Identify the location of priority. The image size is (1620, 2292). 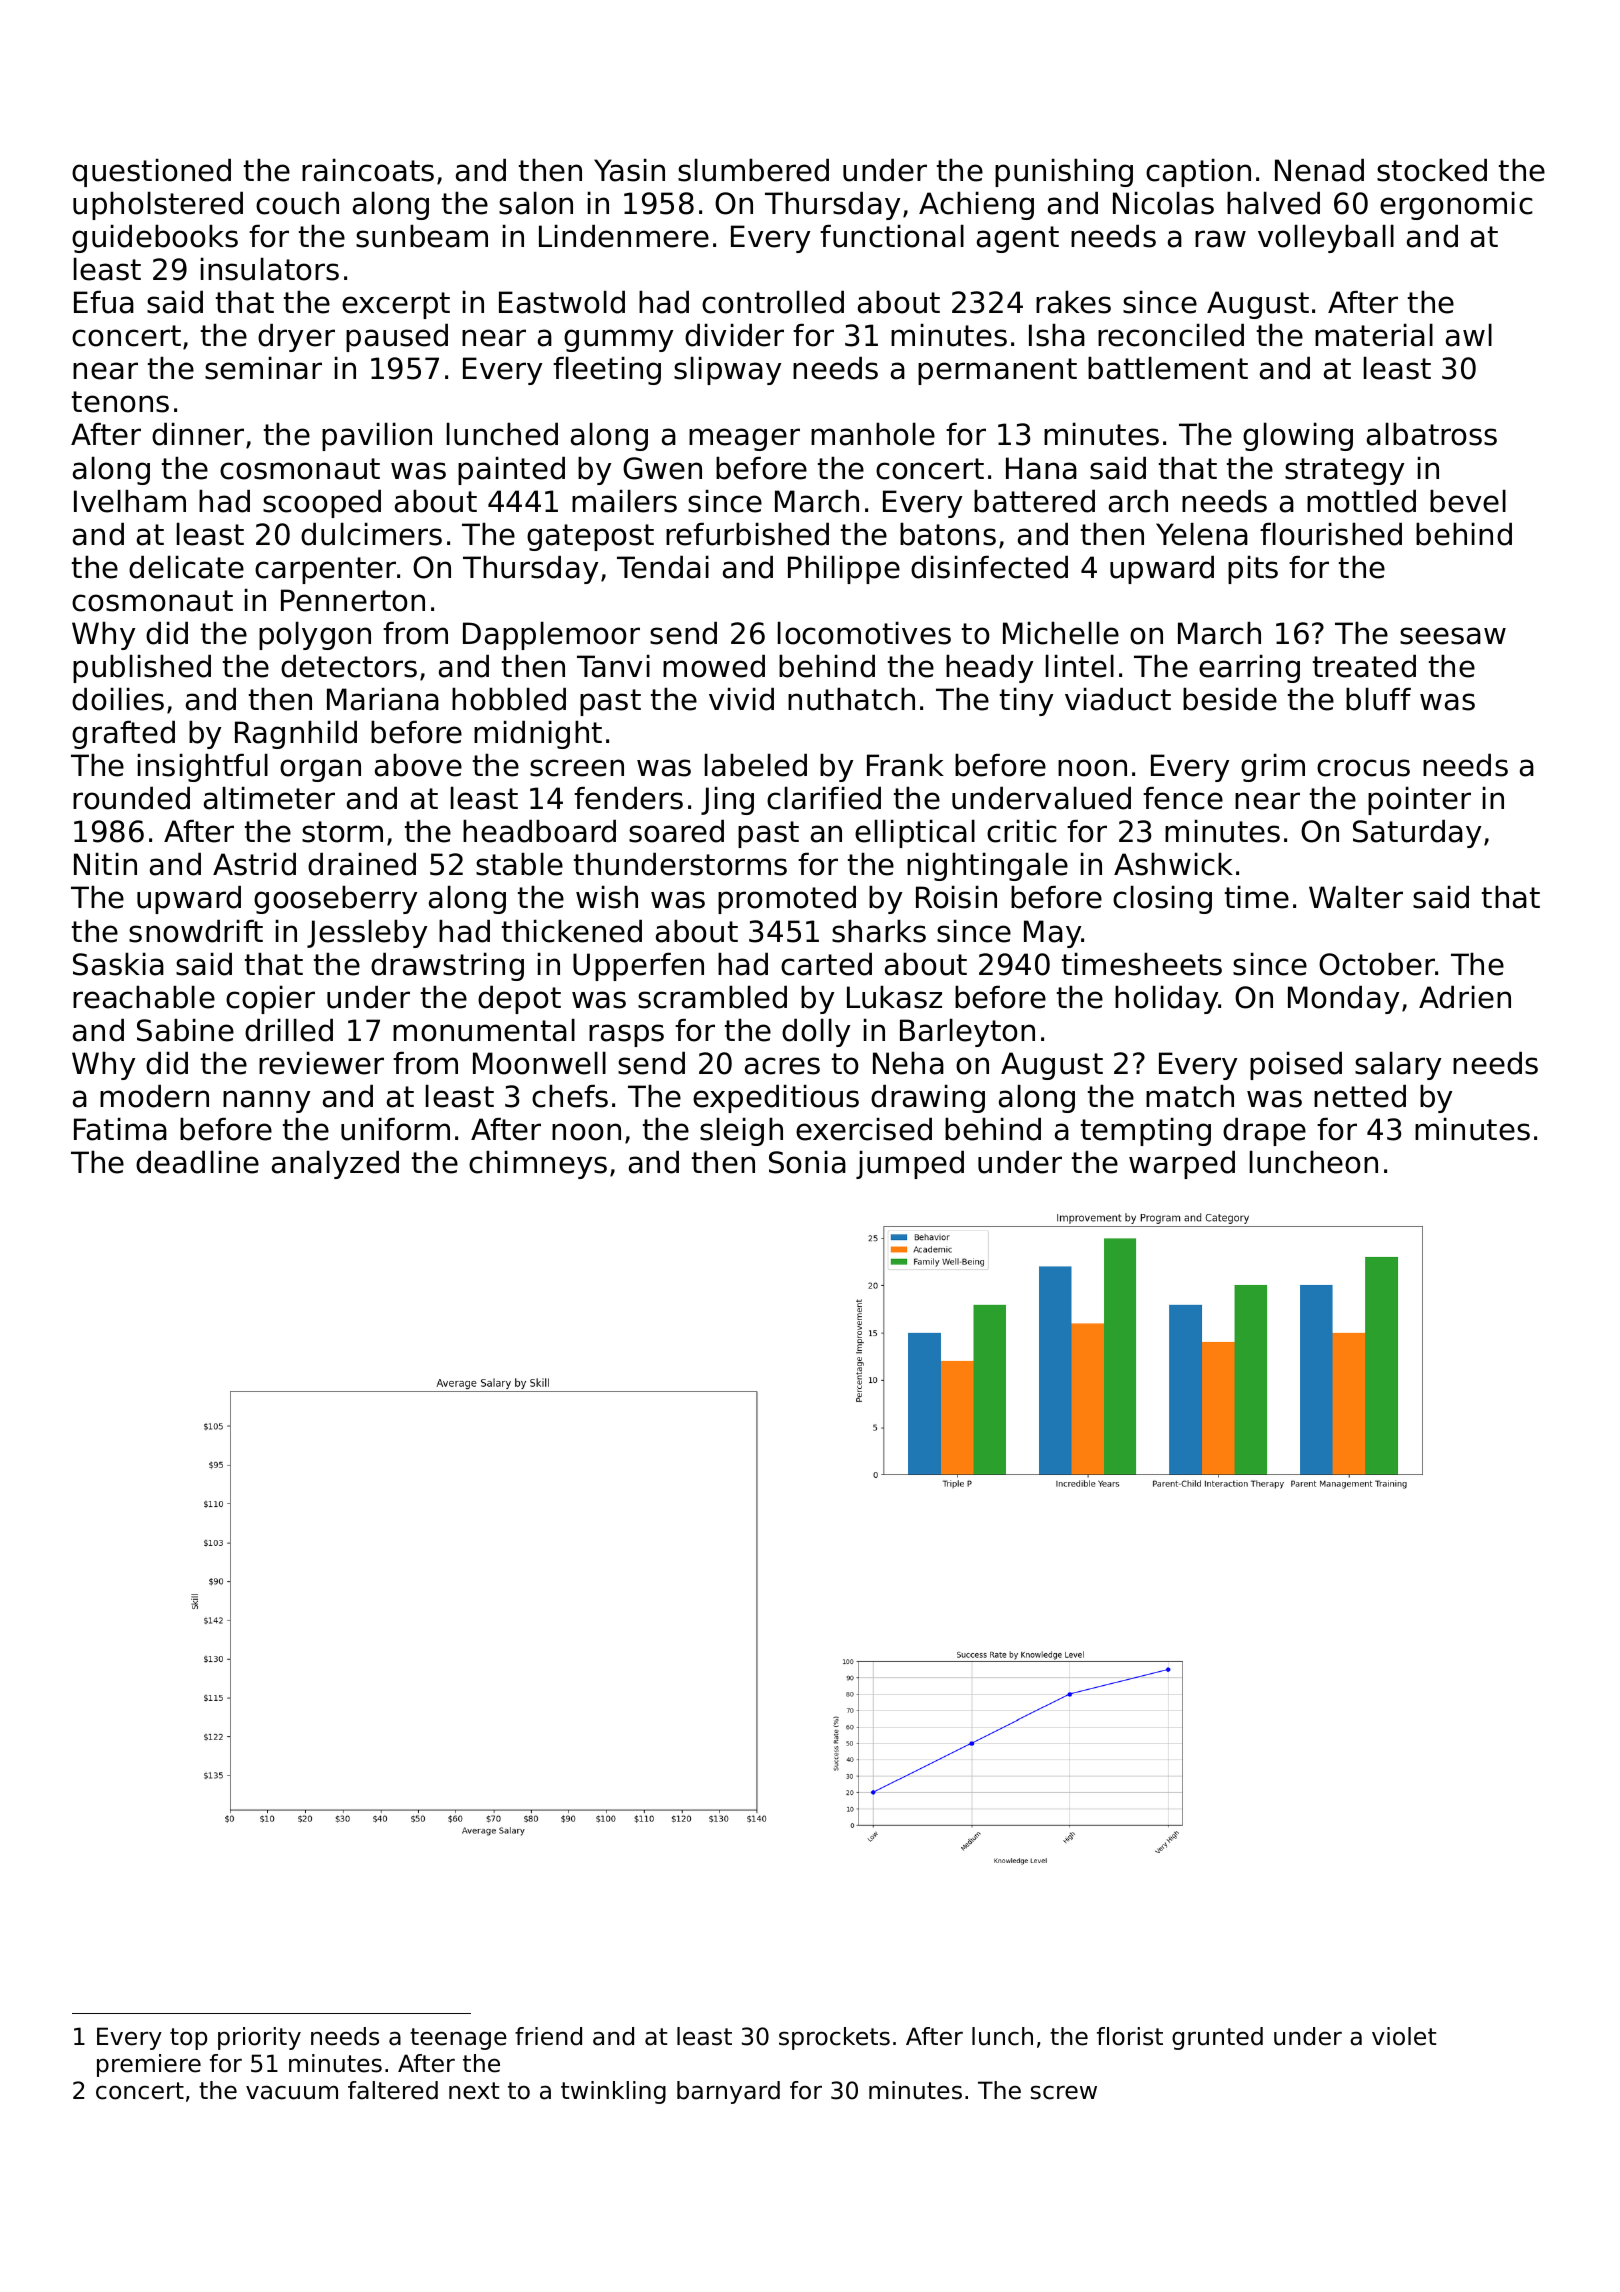
(259, 2038).
